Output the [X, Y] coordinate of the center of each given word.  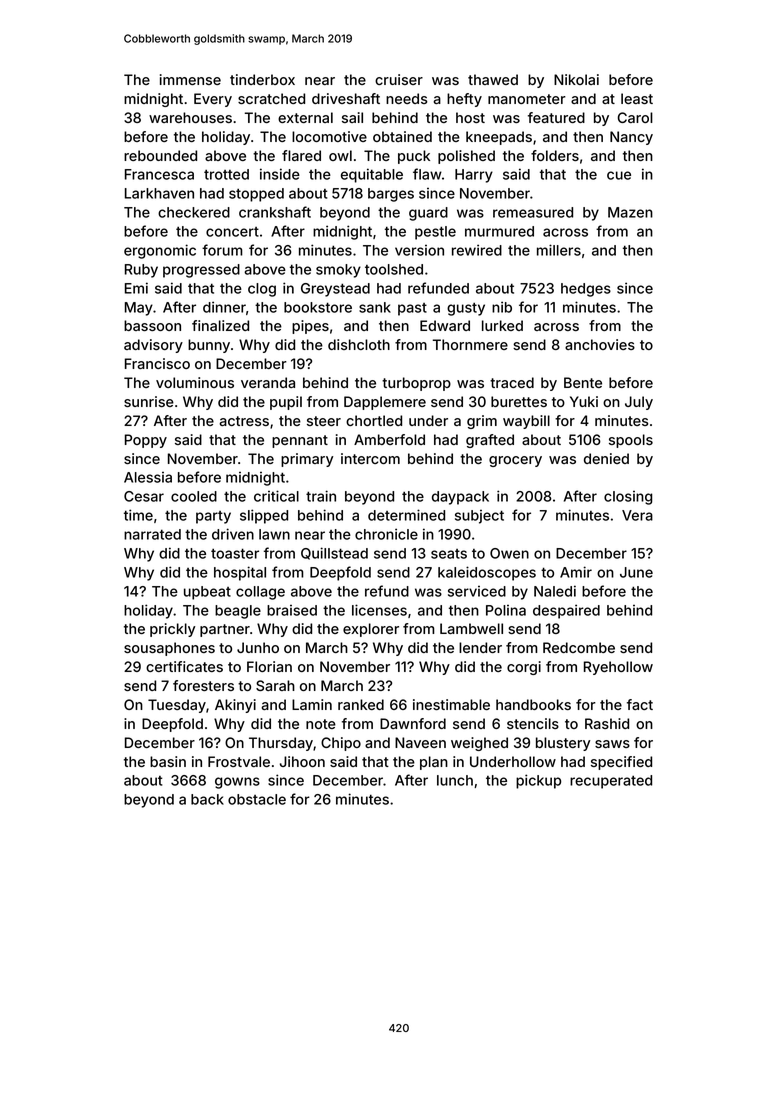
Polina [506, 610]
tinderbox [262, 79]
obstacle [257, 799]
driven [233, 534]
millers [559, 250]
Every [213, 100]
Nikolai [576, 79]
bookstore [318, 307]
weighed [479, 744]
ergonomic [160, 251]
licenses [379, 610]
